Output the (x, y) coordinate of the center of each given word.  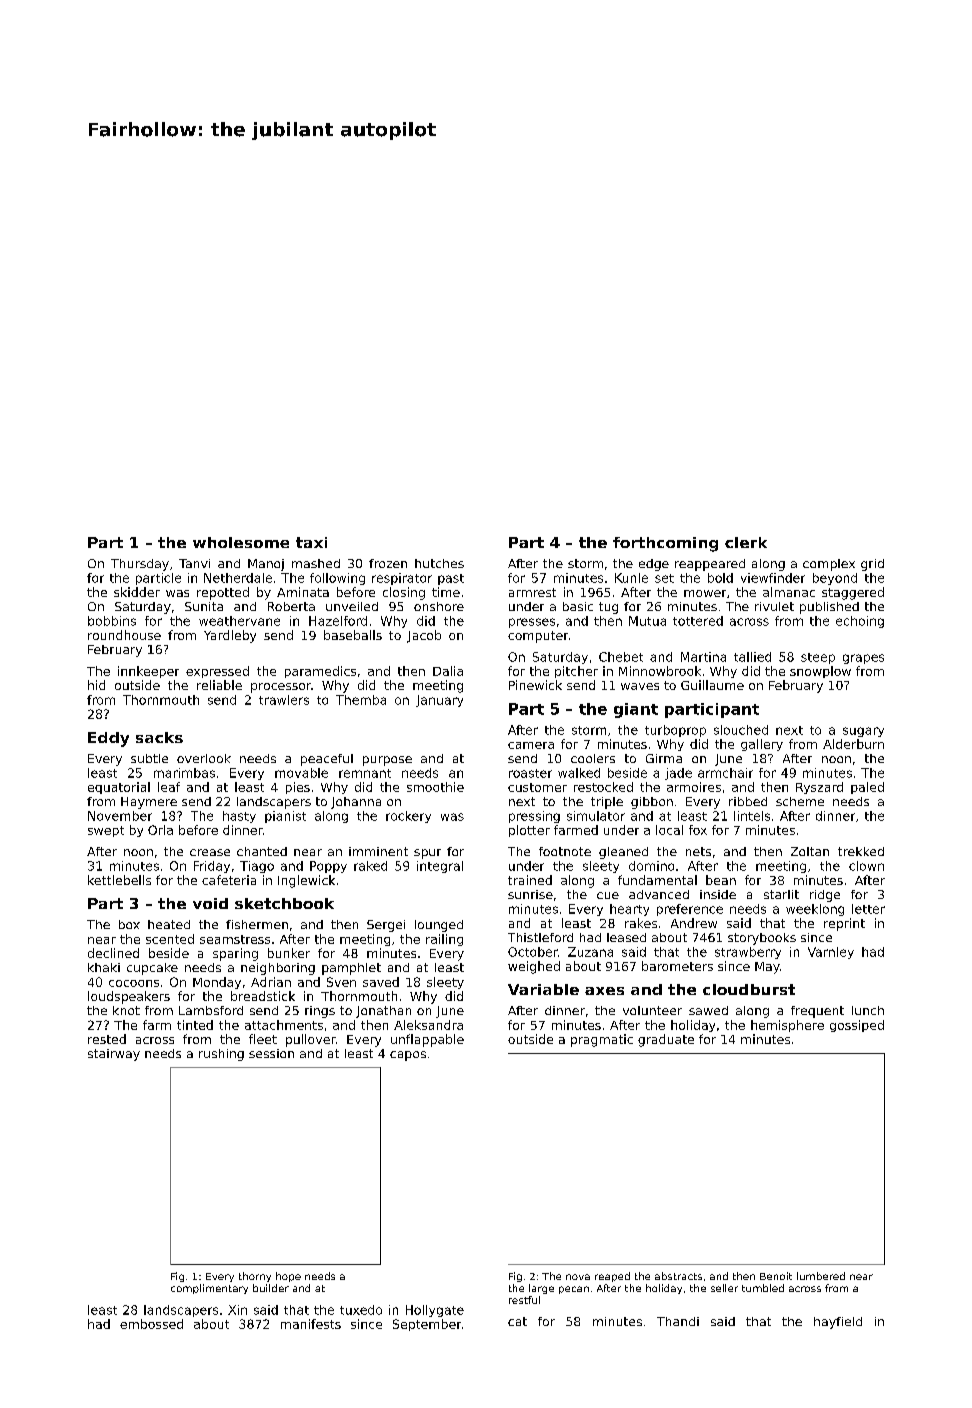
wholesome (241, 542)
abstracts (678, 1276)
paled (867, 788)
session (271, 1053)
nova (578, 1277)
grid (872, 565)
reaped (612, 1277)
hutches (439, 563)
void (210, 903)
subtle (149, 758)
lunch (868, 1010)
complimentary (209, 1289)
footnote (565, 851)
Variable (543, 989)
